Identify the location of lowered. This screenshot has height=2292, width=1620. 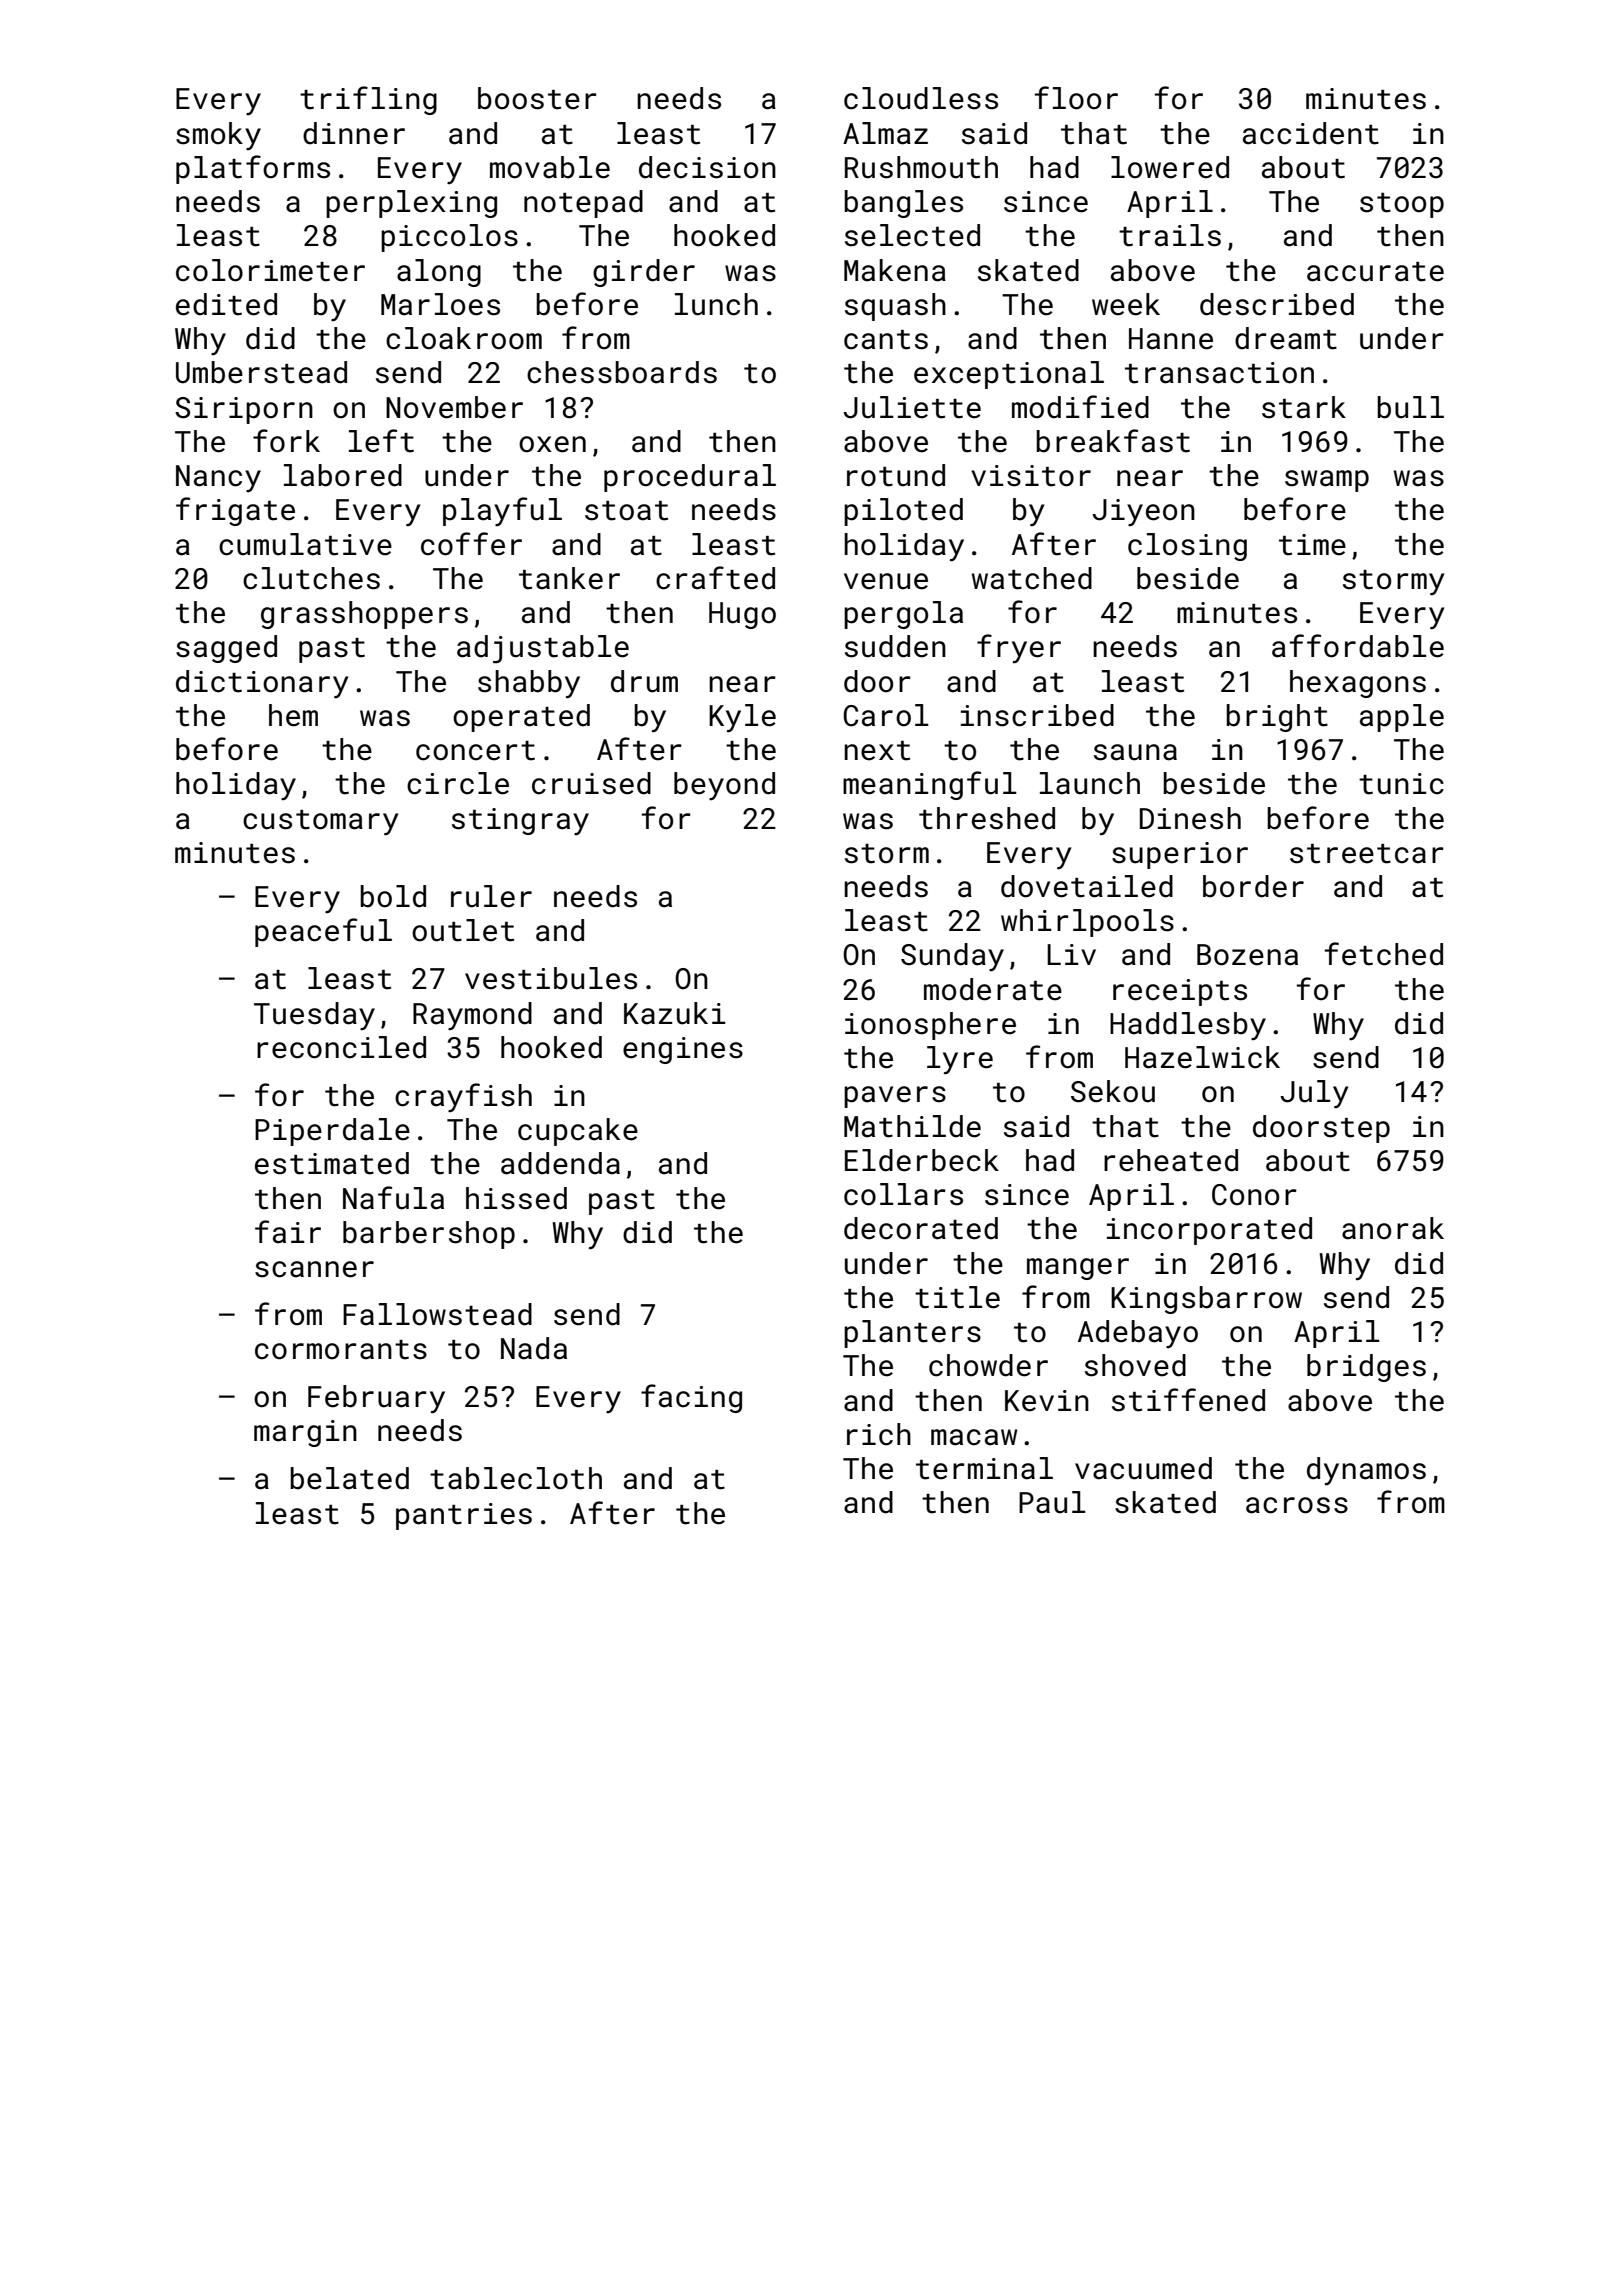
(1170, 167).
